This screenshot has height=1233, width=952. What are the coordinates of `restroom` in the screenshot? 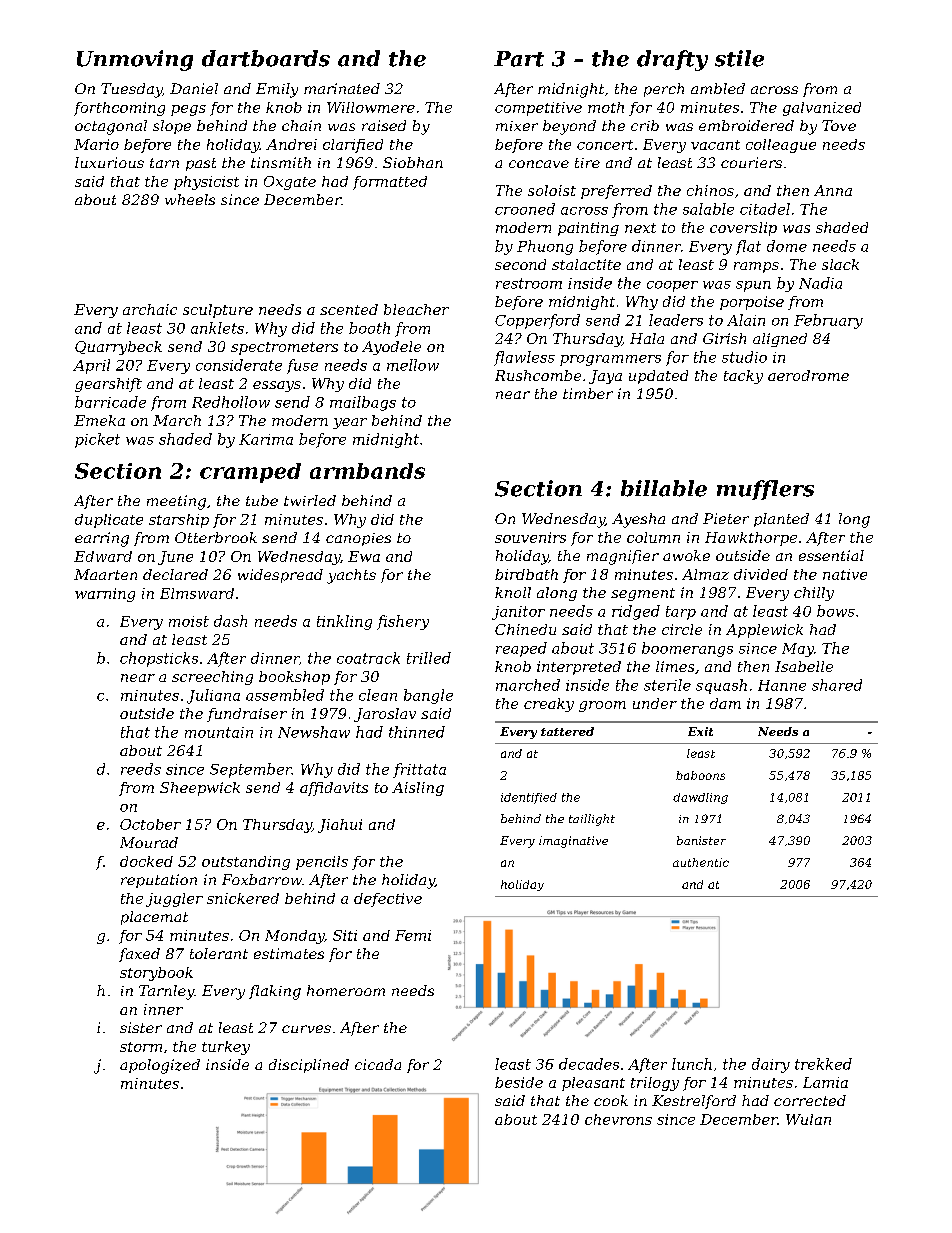 It's located at (529, 283).
